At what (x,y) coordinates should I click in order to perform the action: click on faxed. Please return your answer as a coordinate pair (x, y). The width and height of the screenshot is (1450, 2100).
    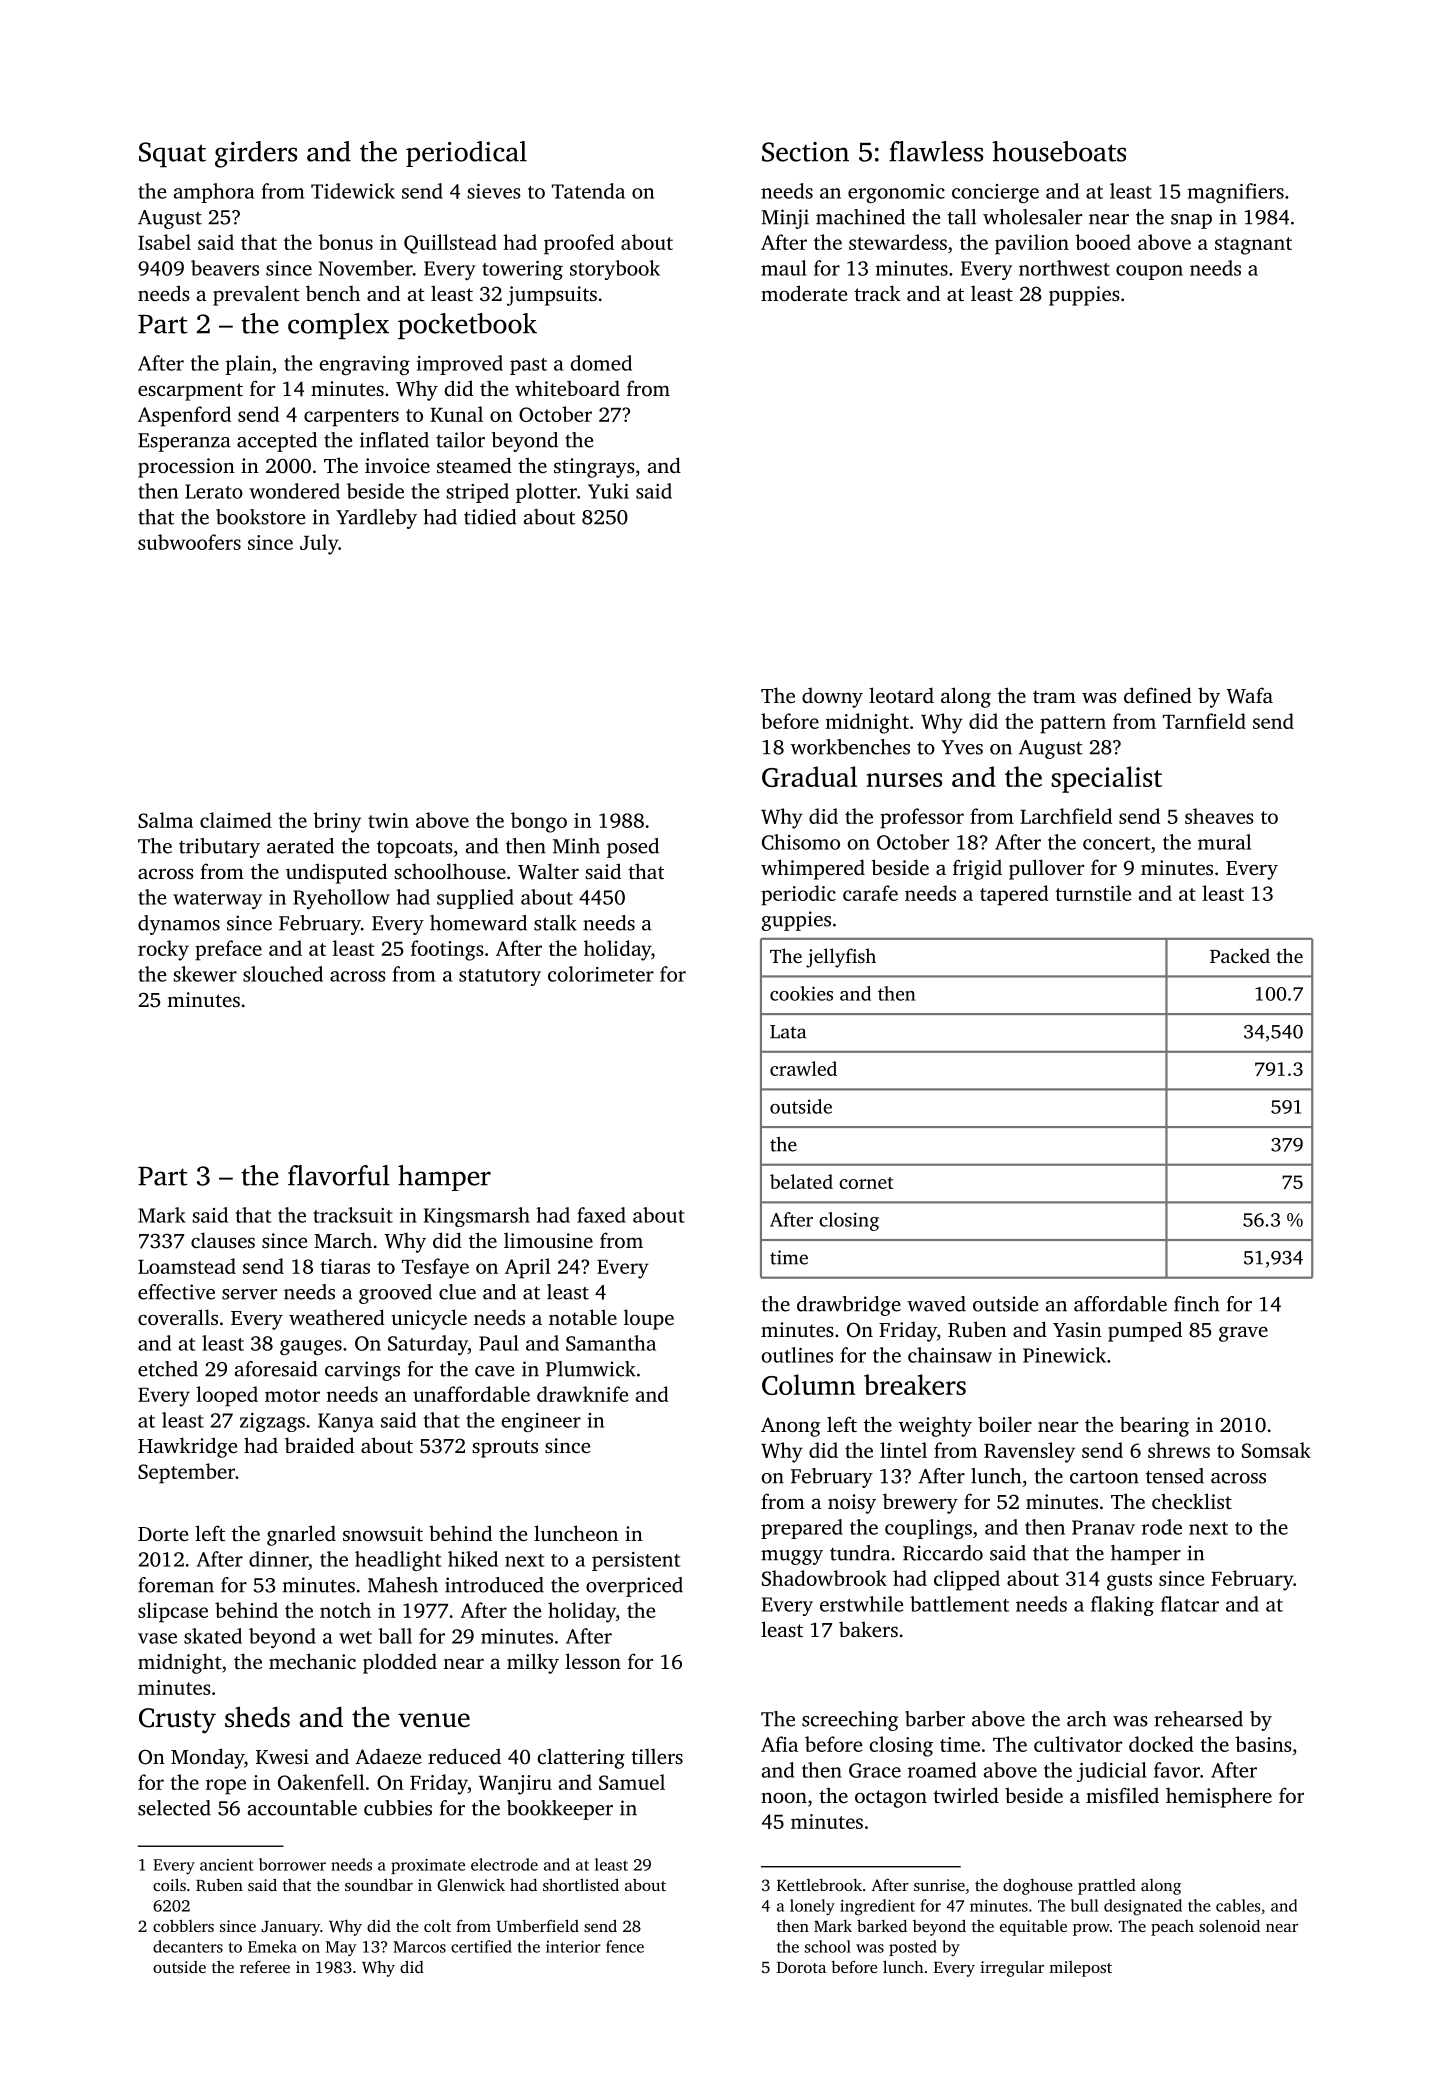
    Looking at the image, I should click on (601, 1215).
